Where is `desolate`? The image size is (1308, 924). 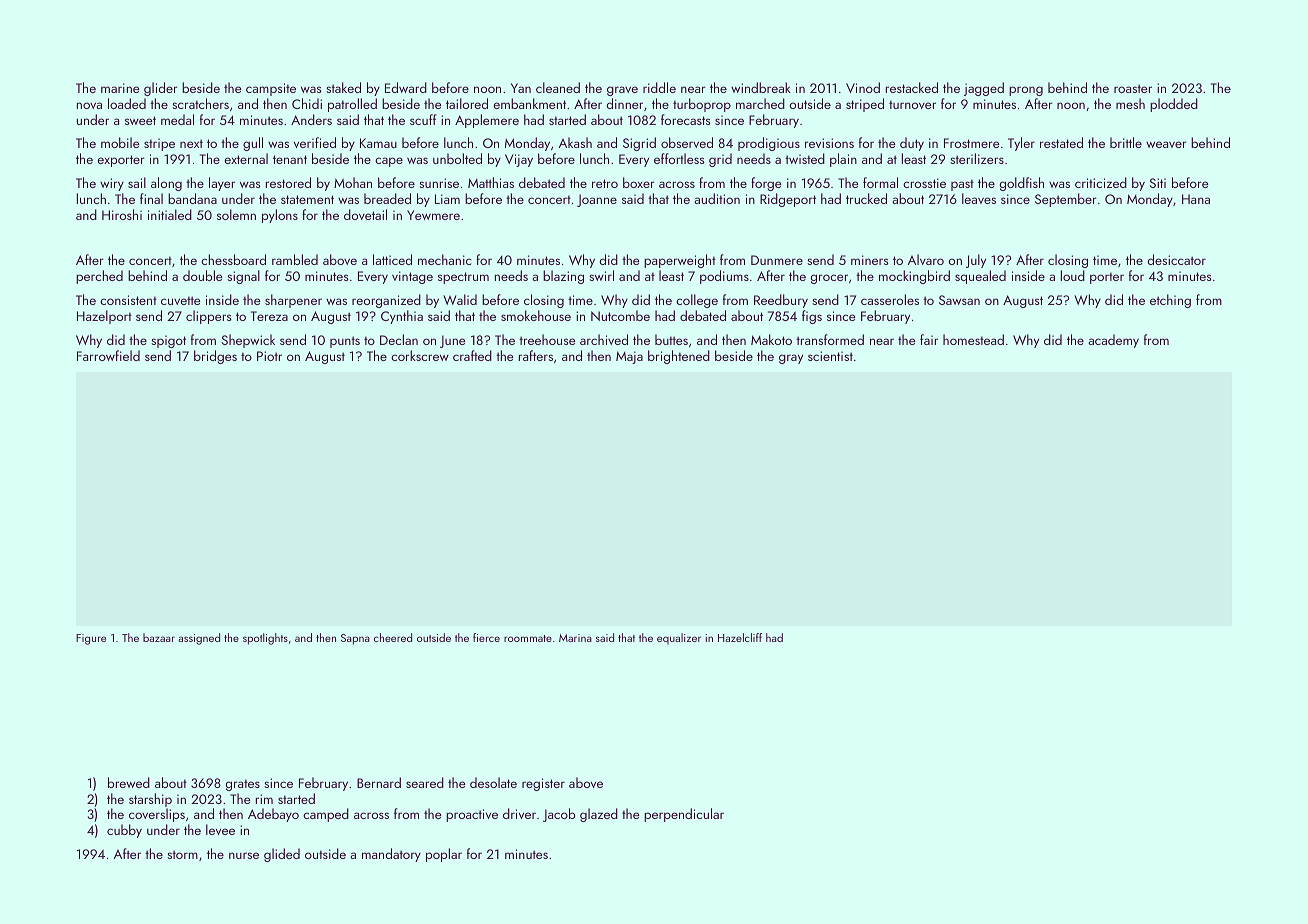 desolate is located at coordinates (493, 782).
